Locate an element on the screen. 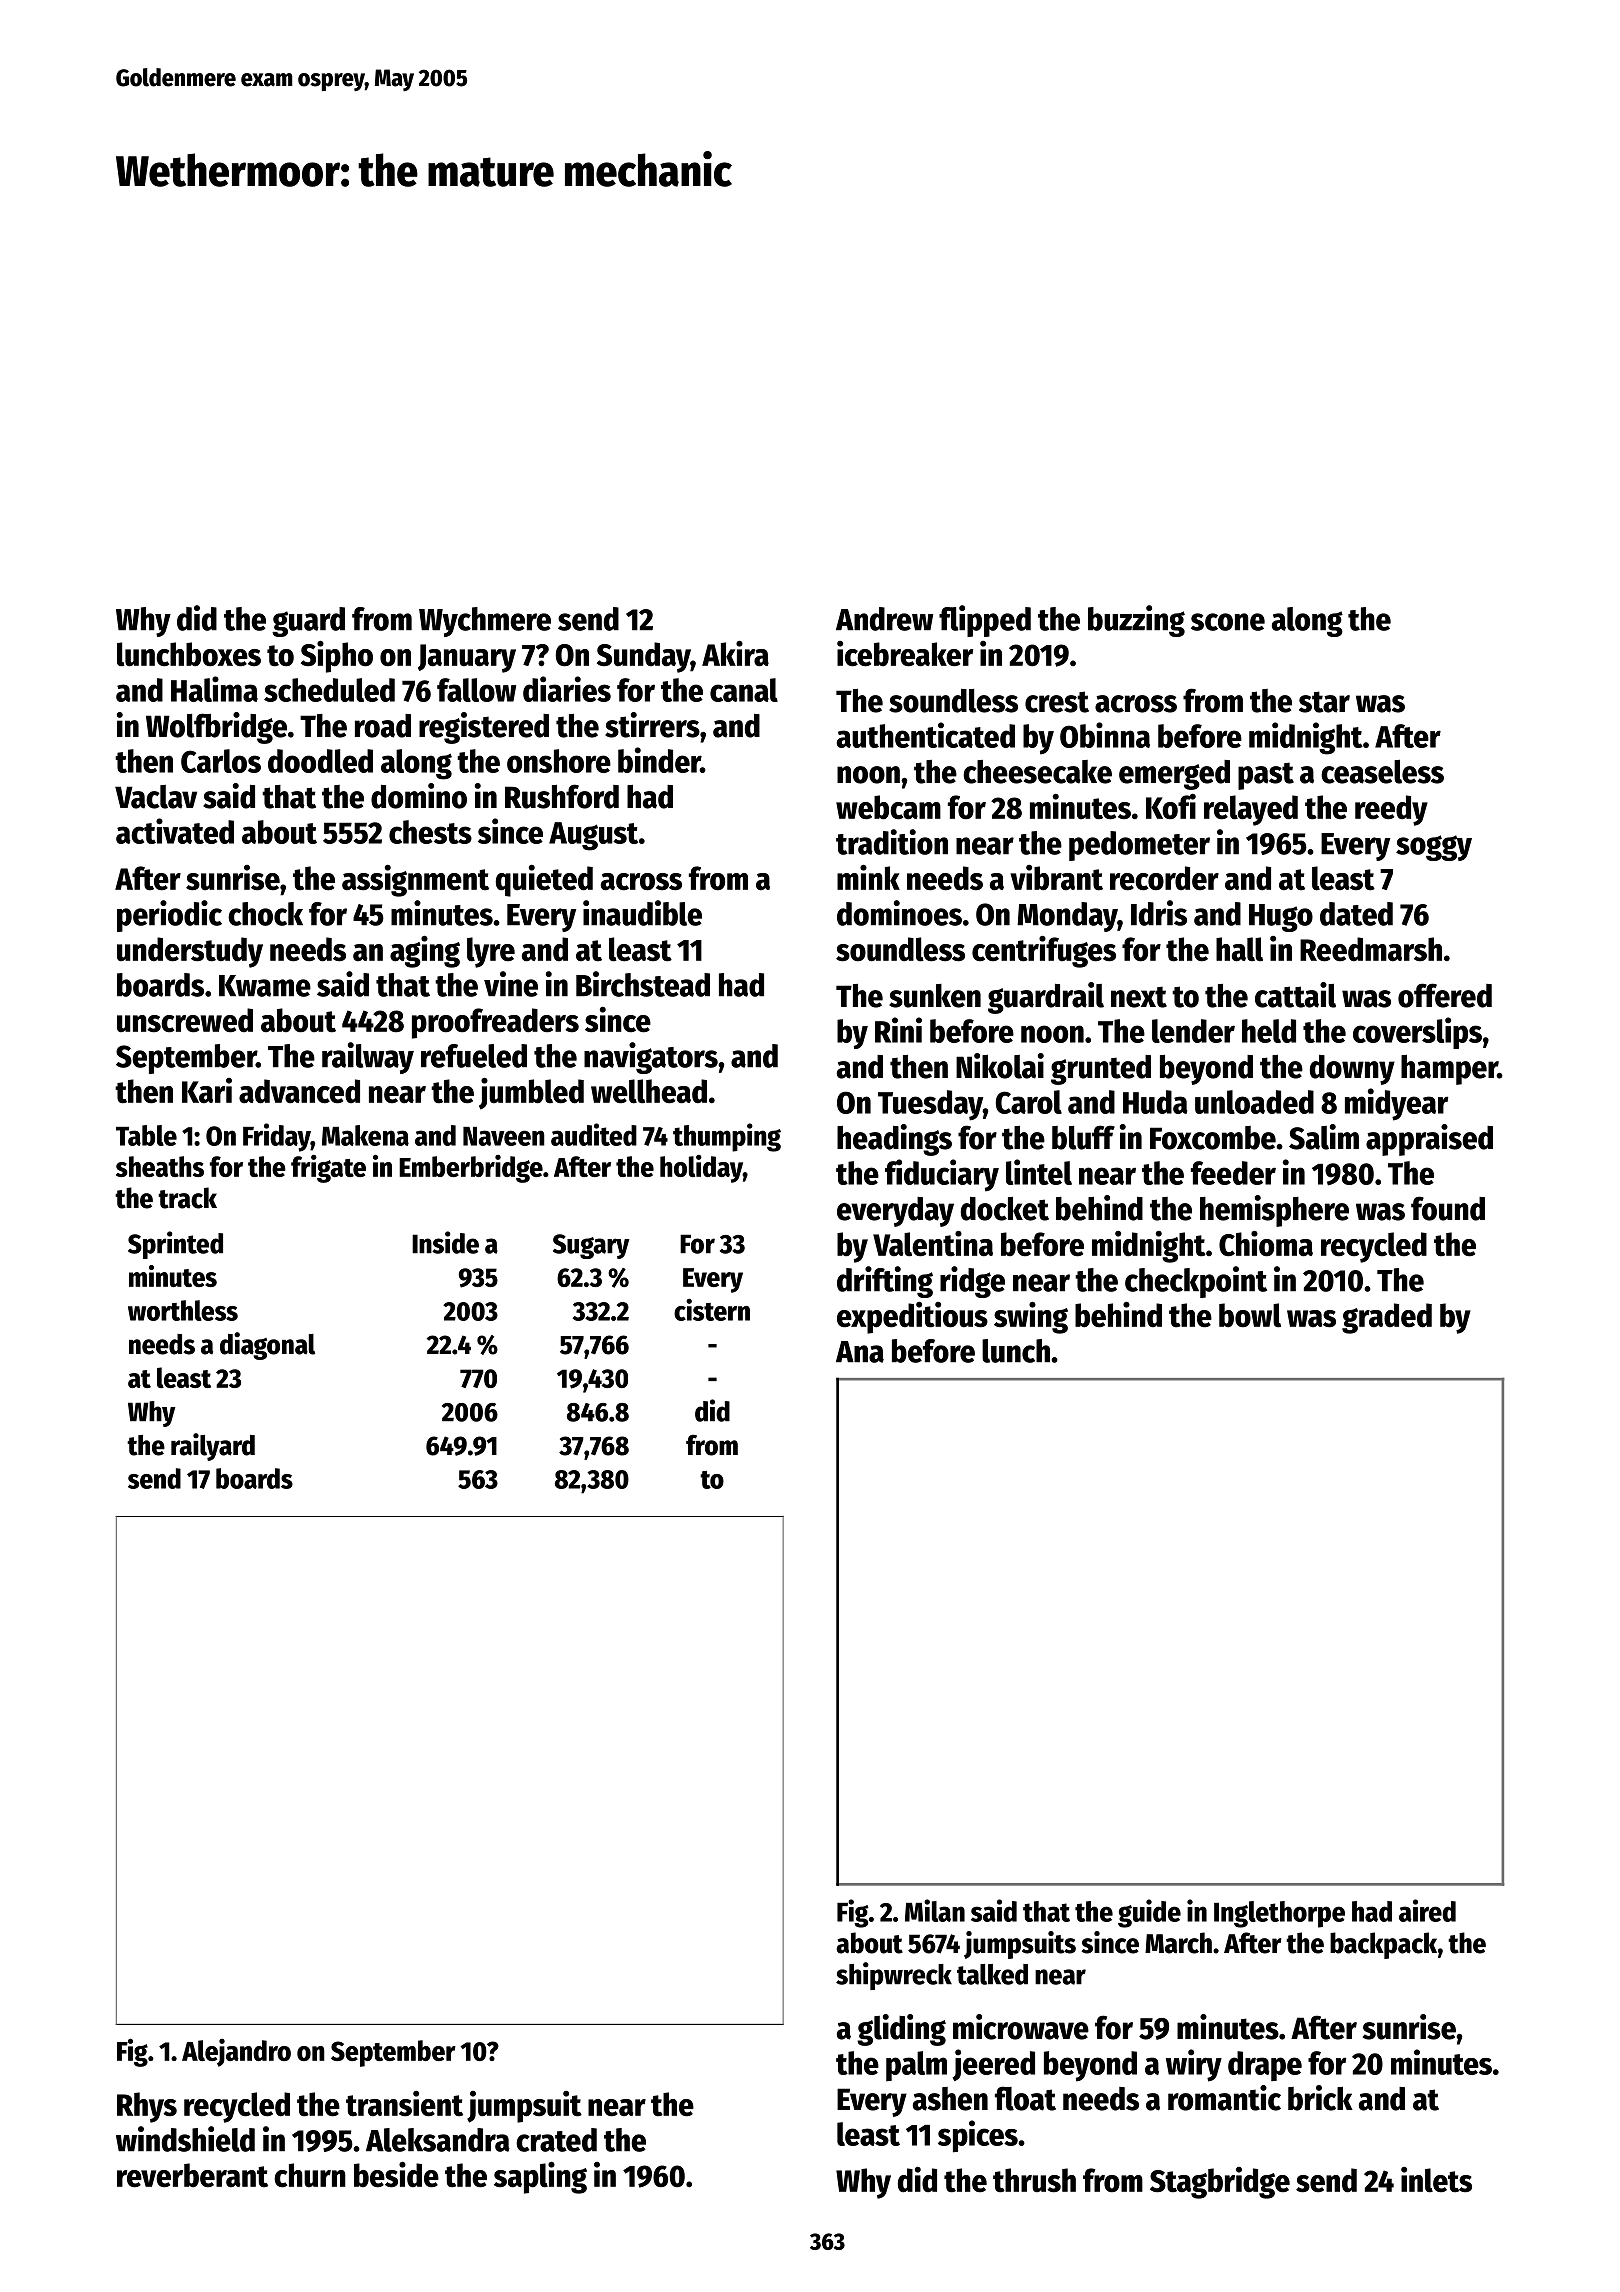 The image size is (1620, 2292). expeditious is located at coordinates (912, 1318).
